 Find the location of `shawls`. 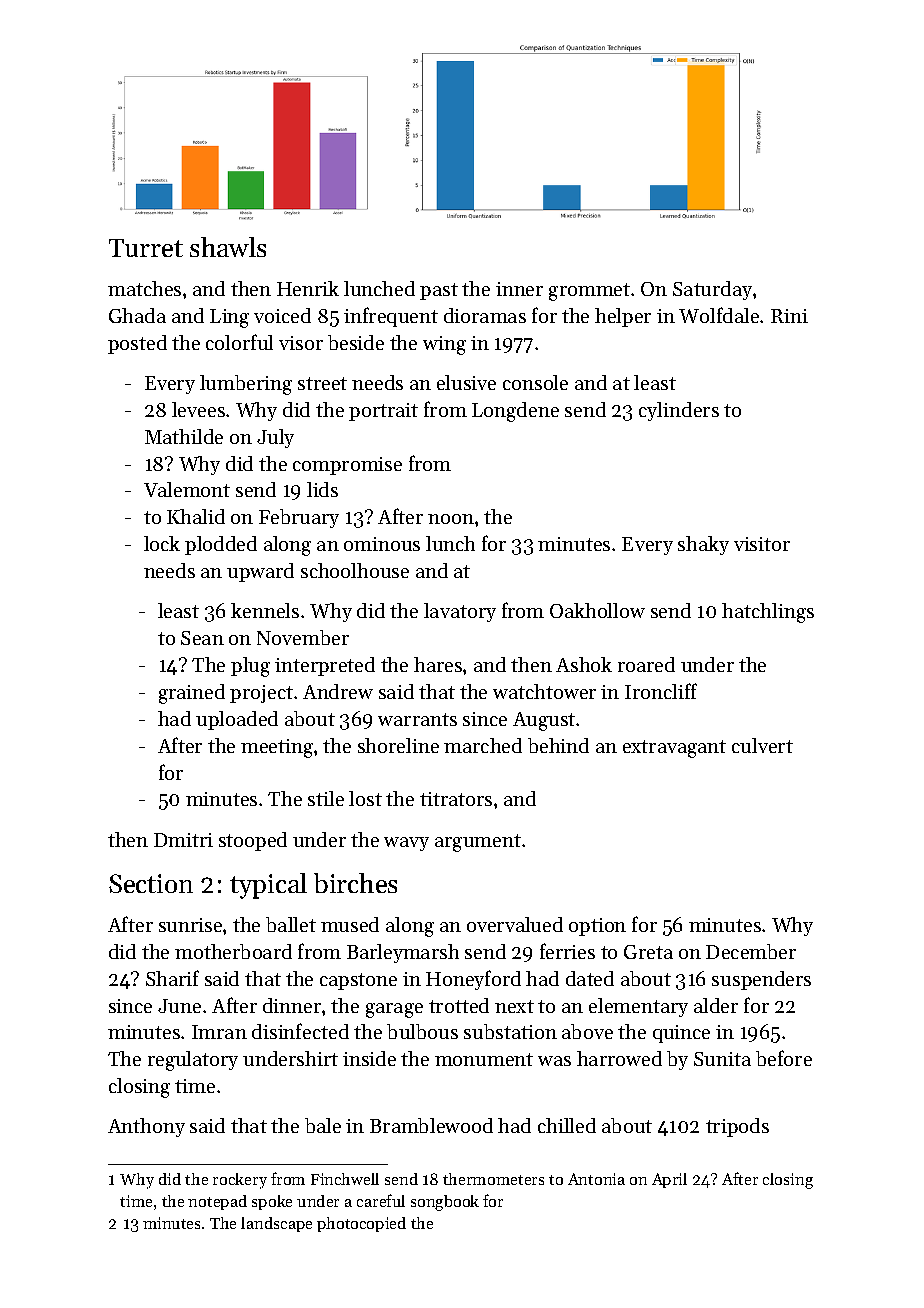

shawls is located at coordinates (228, 247).
